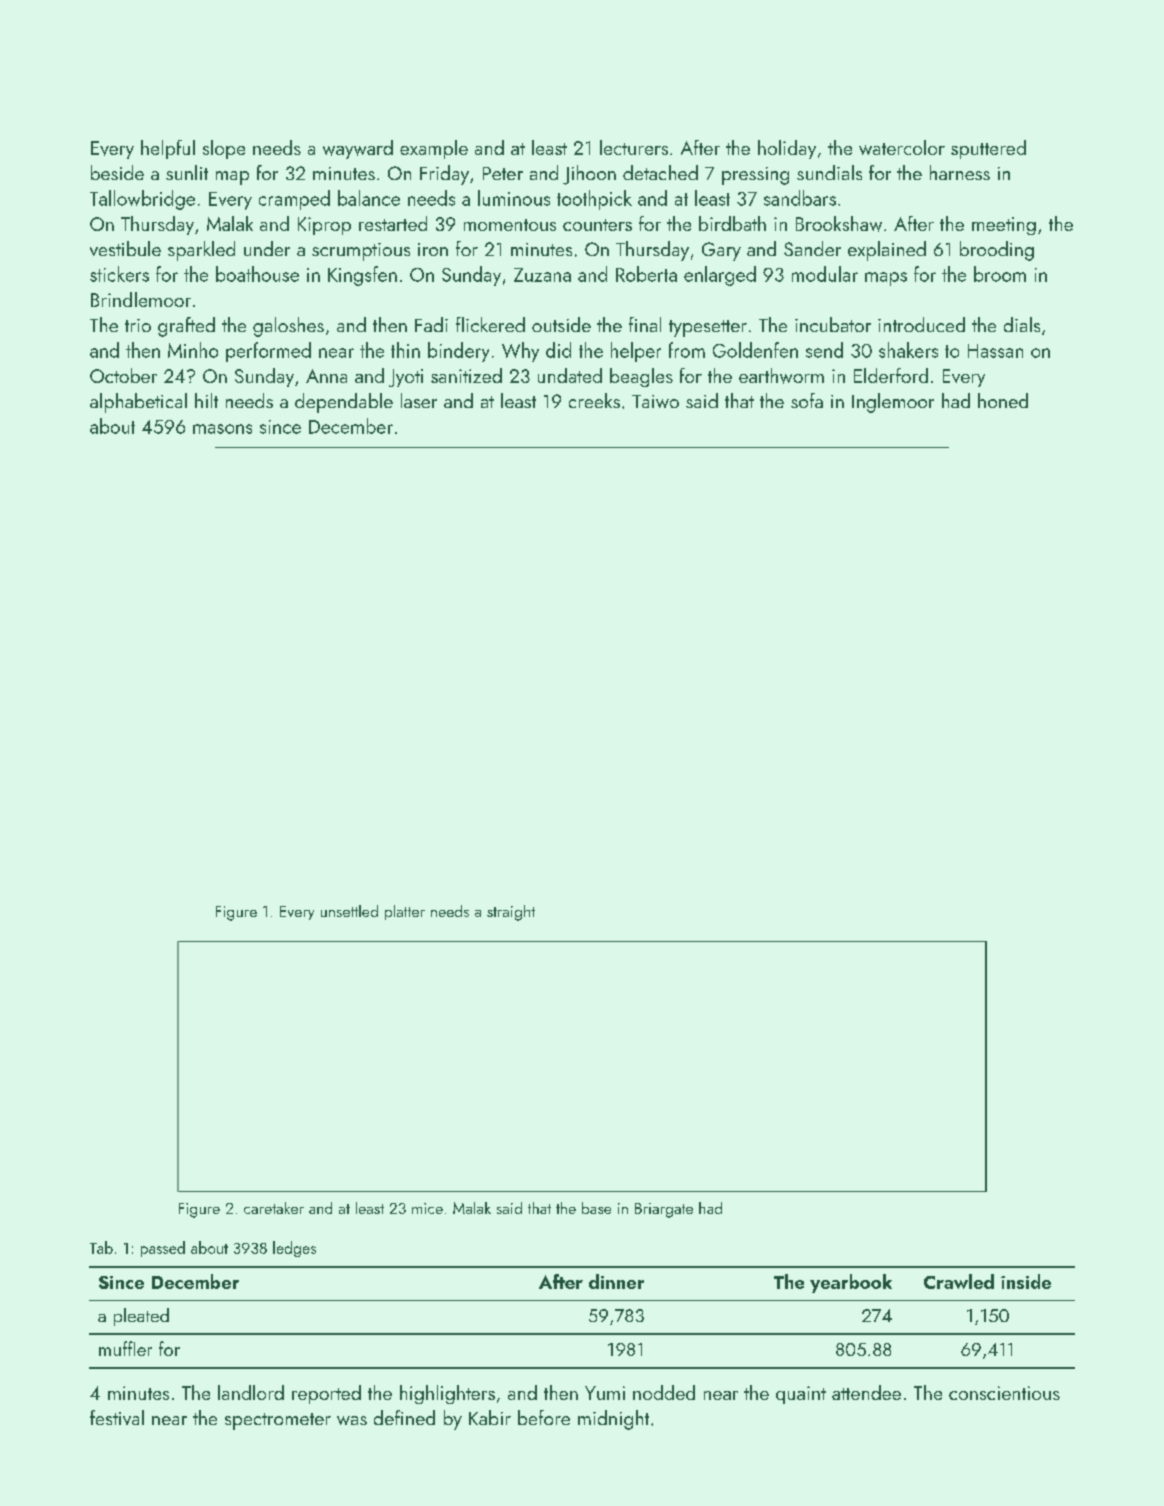 The height and width of the page is (1506, 1164). Describe the element at coordinates (1026, 1281) in the page. I see `inside` at that location.
